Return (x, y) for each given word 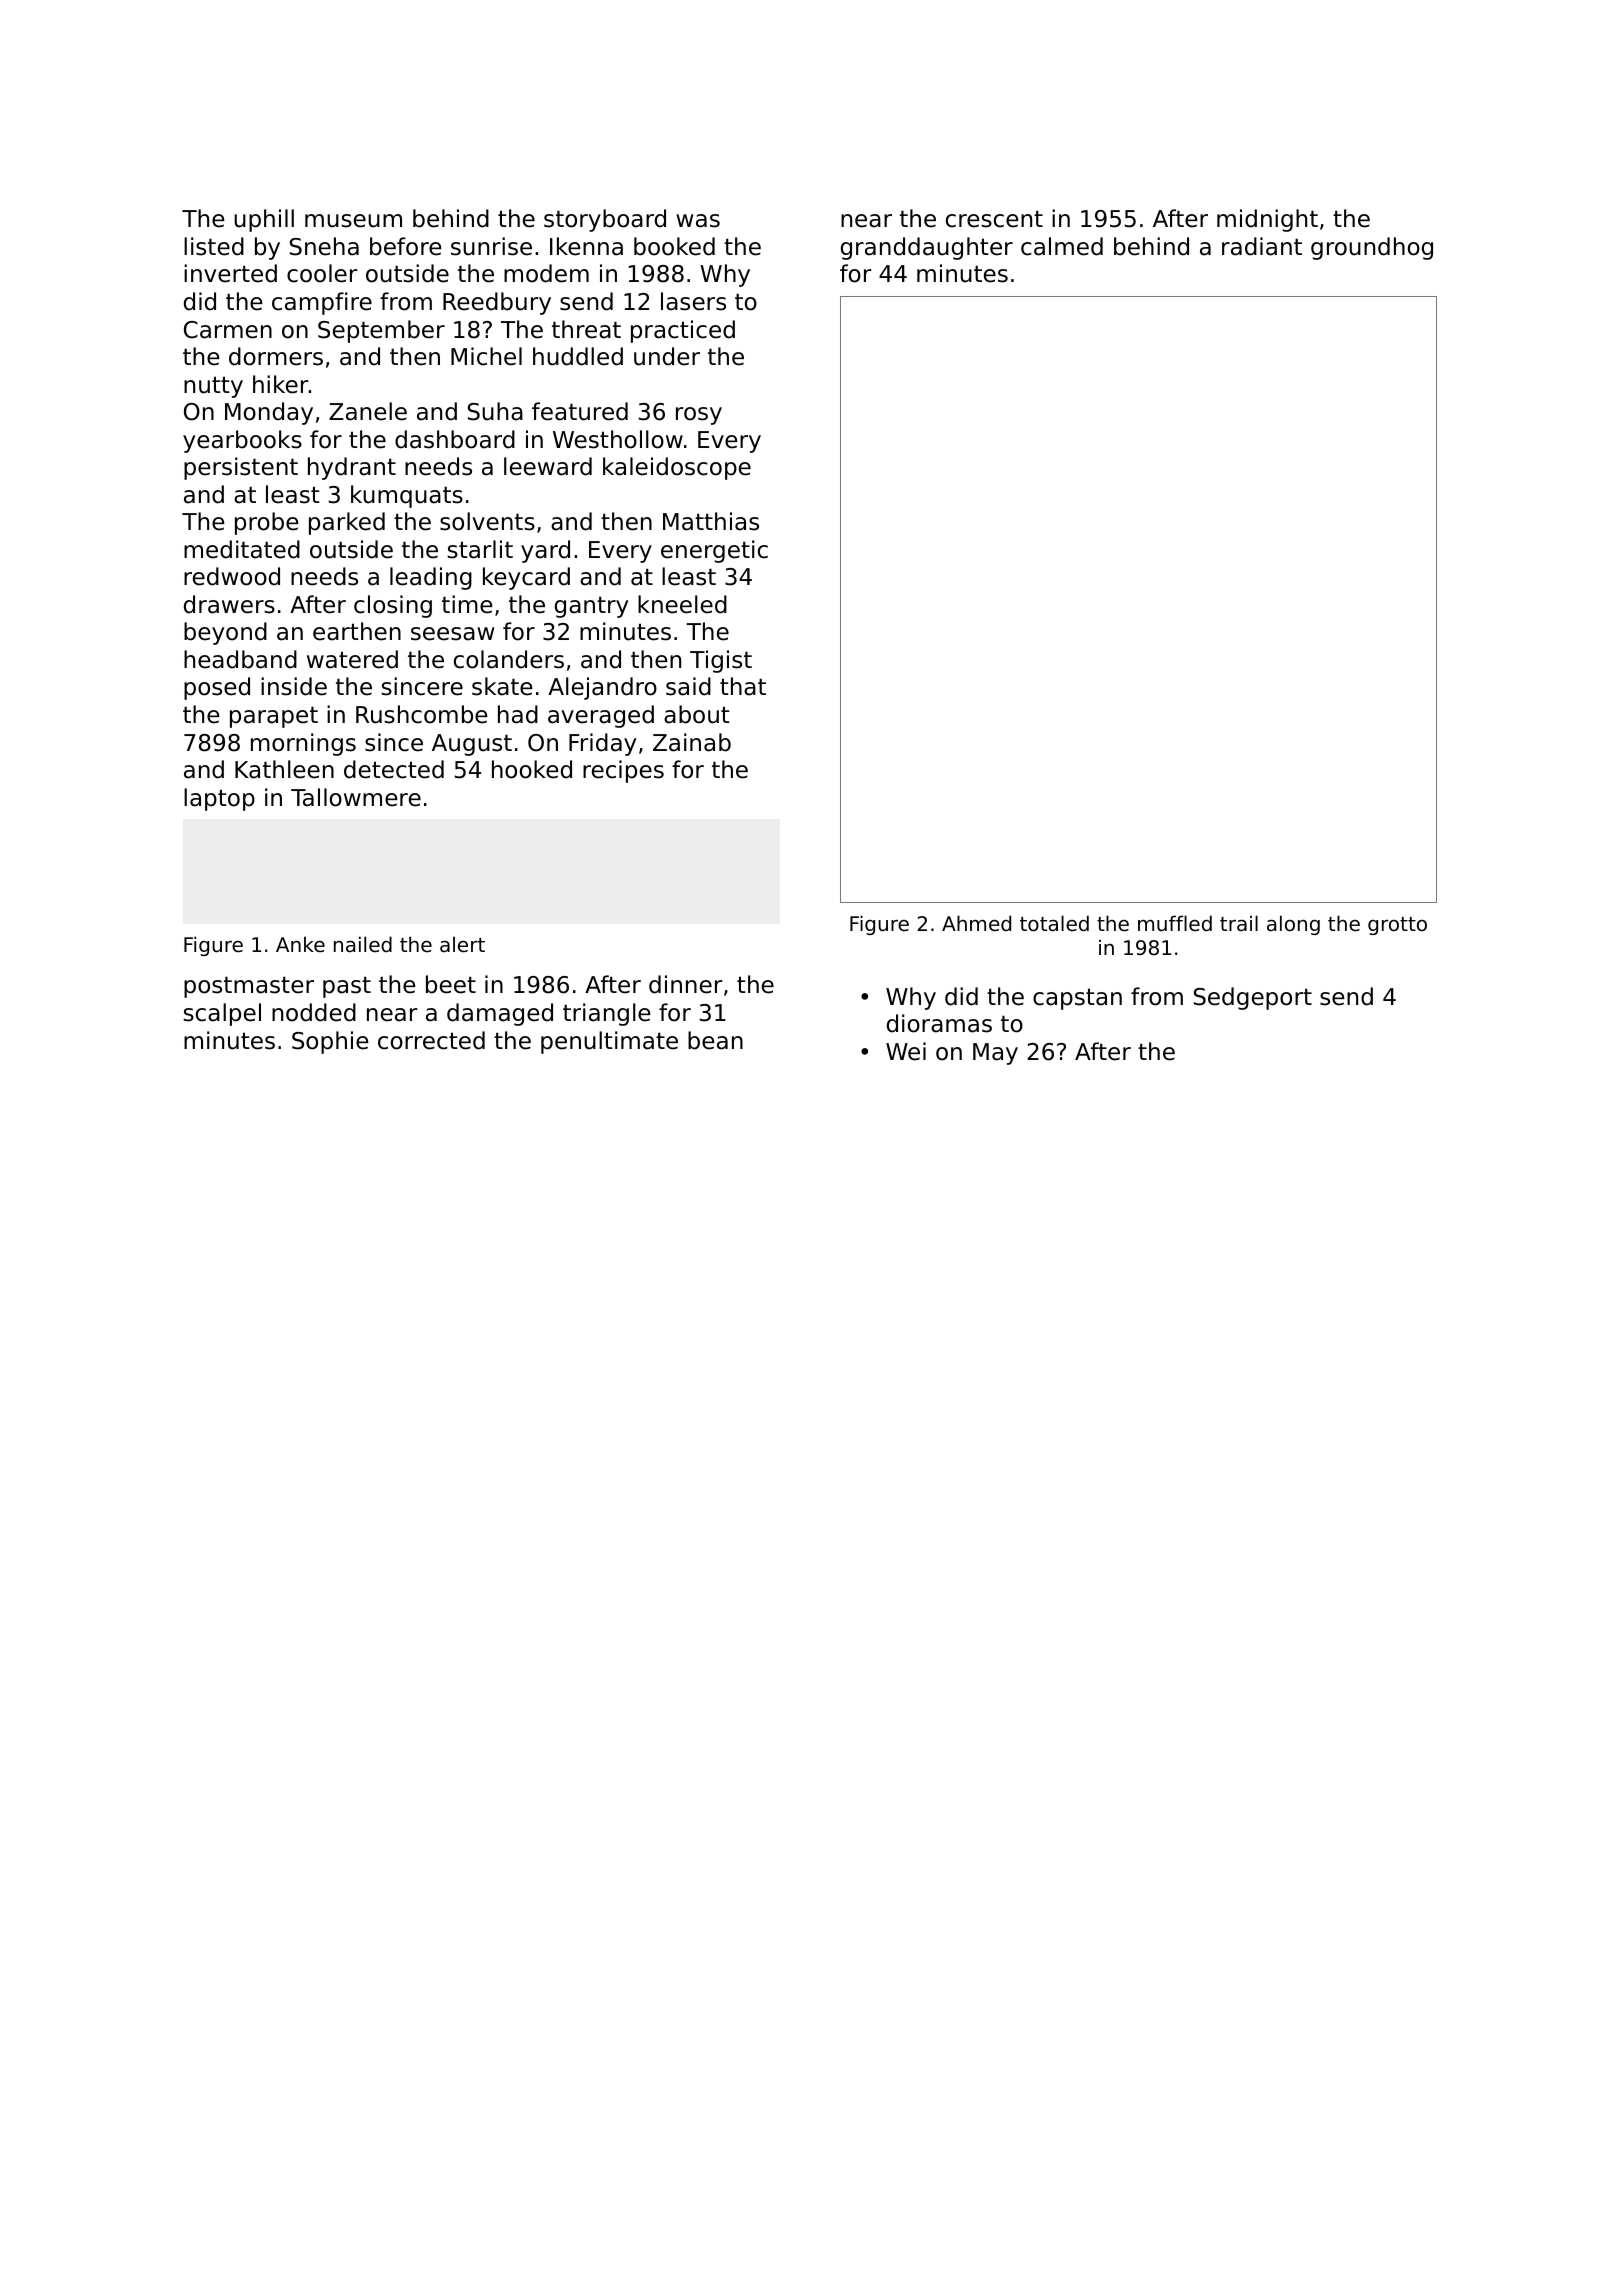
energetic (714, 551)
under (667, 356)
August (472, 745)
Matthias (711, 521)
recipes (623, 771)
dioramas (939, 1023)
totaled (1054, 923)
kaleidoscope (677, 468)
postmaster (249, 987)
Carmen (228, 330)
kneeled (682, 604)
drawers (229, 604)
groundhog (1372, 248)
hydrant (352, 468)
